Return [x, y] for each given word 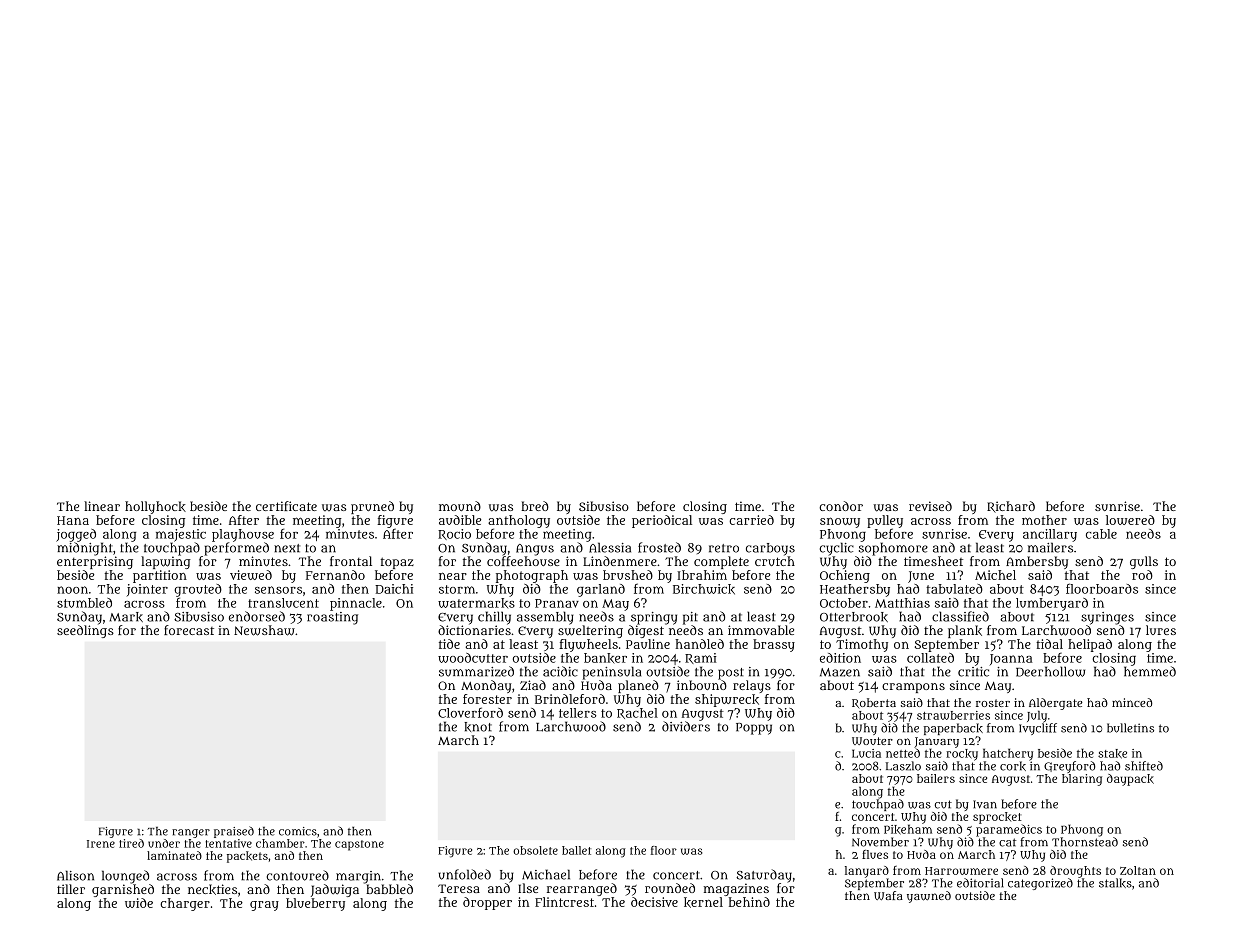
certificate [286, 506]
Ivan [985, 804]
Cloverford [470, 712]
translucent [283, 603]
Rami [700, 658]
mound [460, 506]
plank [965, 631]
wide [139, 903]
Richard [1011, 507]
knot [478, 727]
